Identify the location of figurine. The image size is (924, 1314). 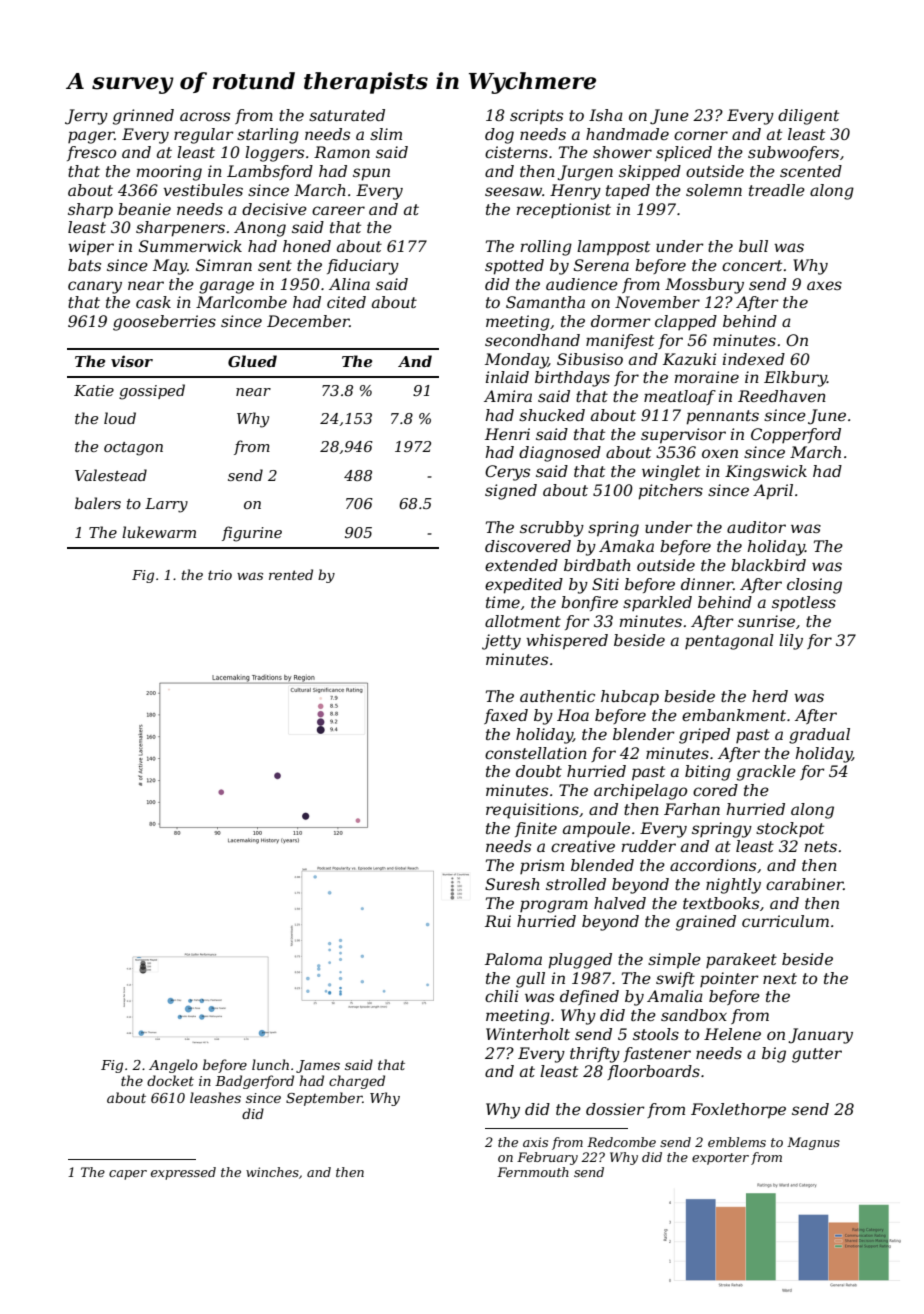
(252, 534).
